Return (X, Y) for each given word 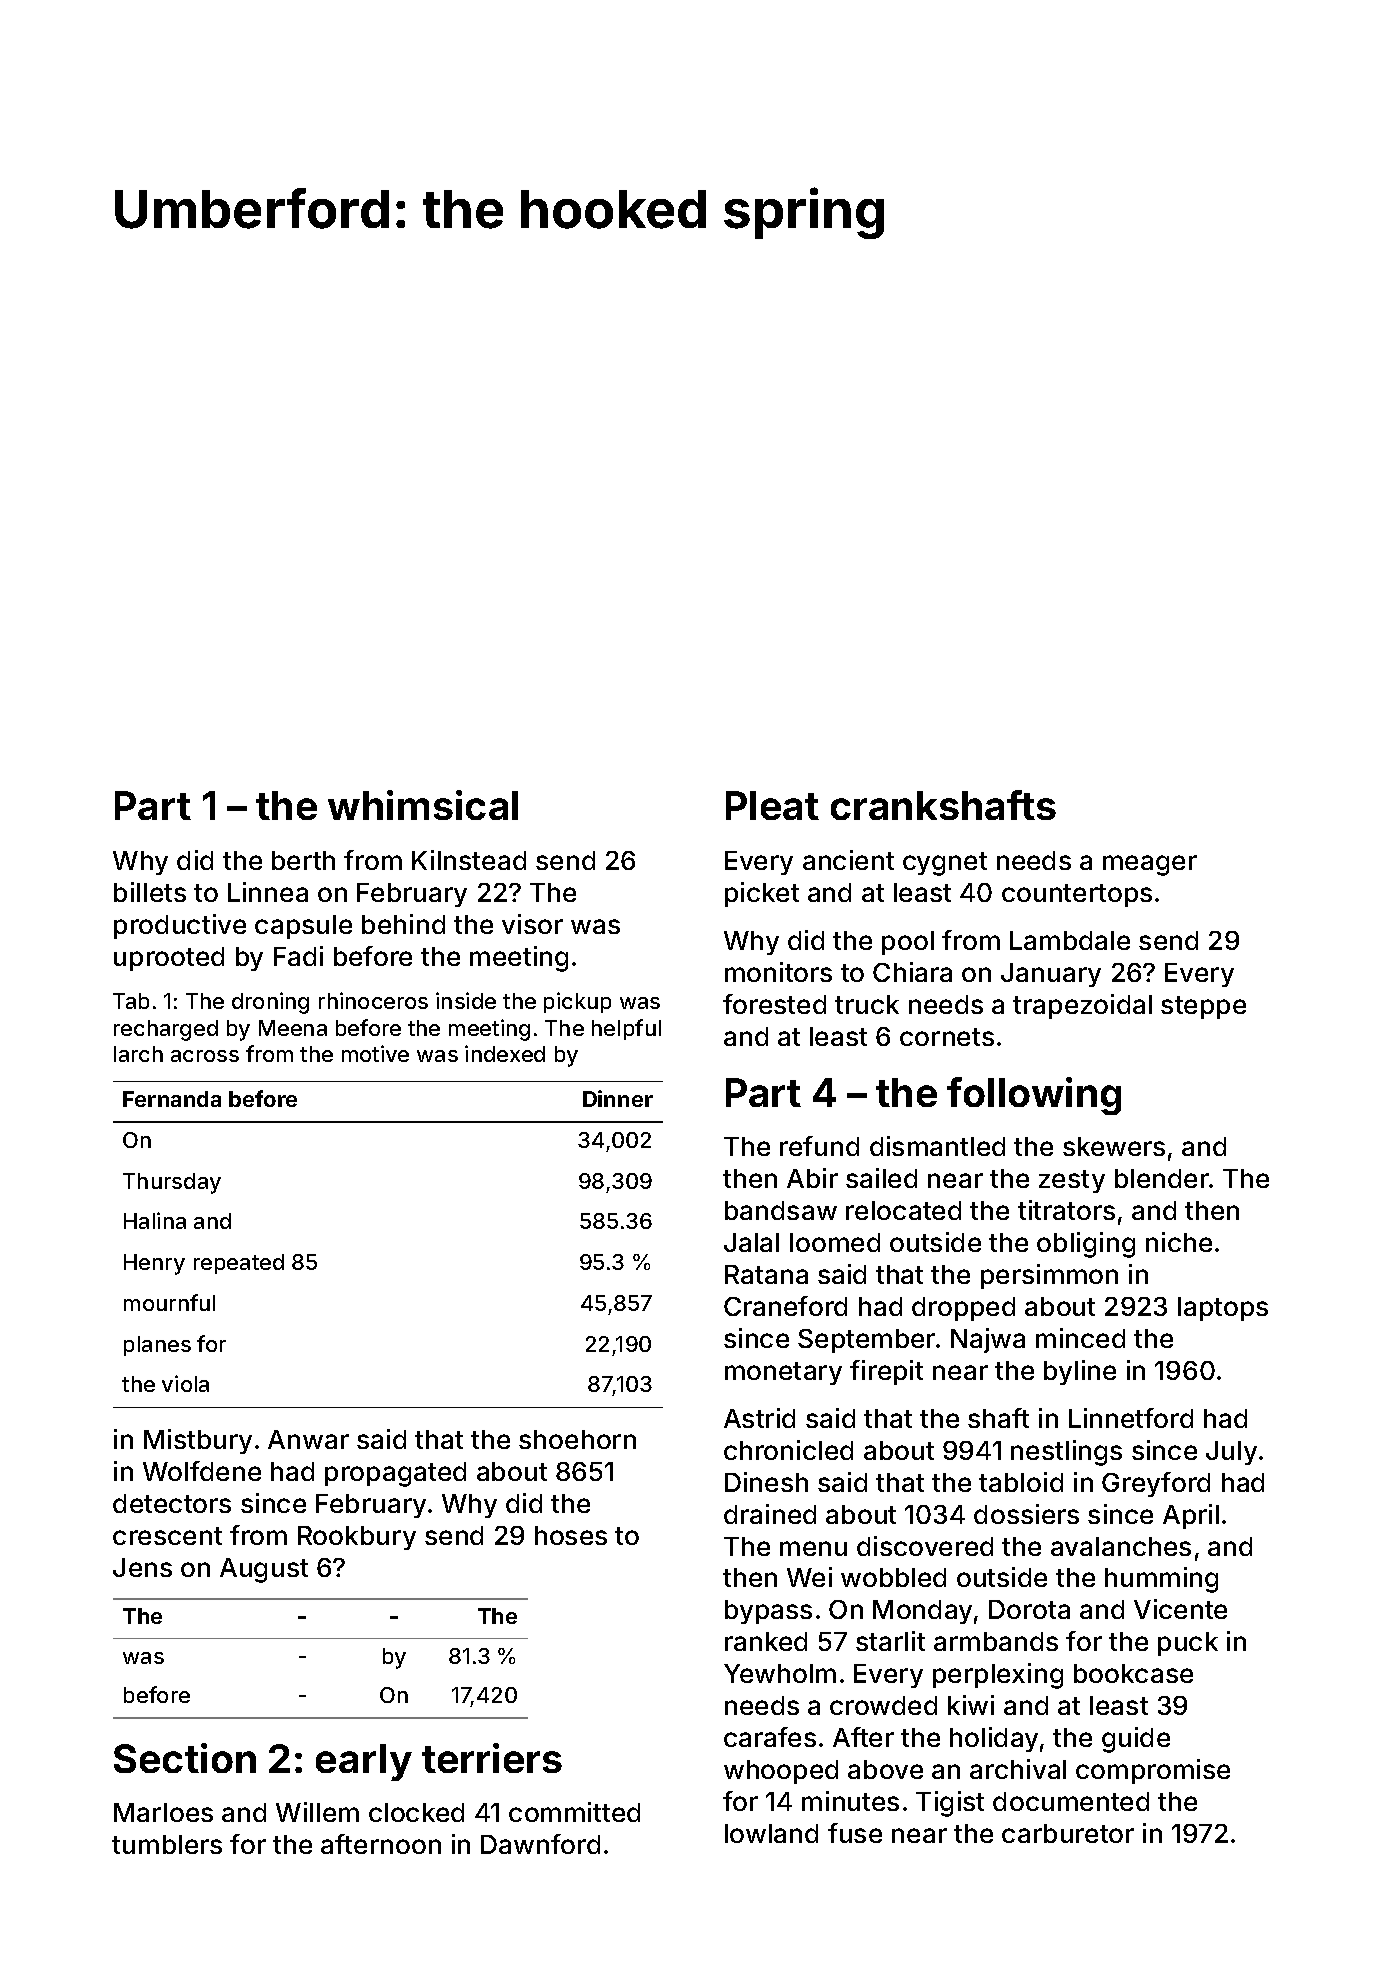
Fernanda (172, 1099)
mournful (169, 1302)
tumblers (167, 1844)
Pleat (772, 805)
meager (1150, 865)
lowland (771, 1833)
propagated (395, 1474)
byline (1080, 1372)
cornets (947, 1037)
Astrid (759, 1418)
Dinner (618, 1098)
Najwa (988, 1340)
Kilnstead (469, 860)
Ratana (766, 1274)
